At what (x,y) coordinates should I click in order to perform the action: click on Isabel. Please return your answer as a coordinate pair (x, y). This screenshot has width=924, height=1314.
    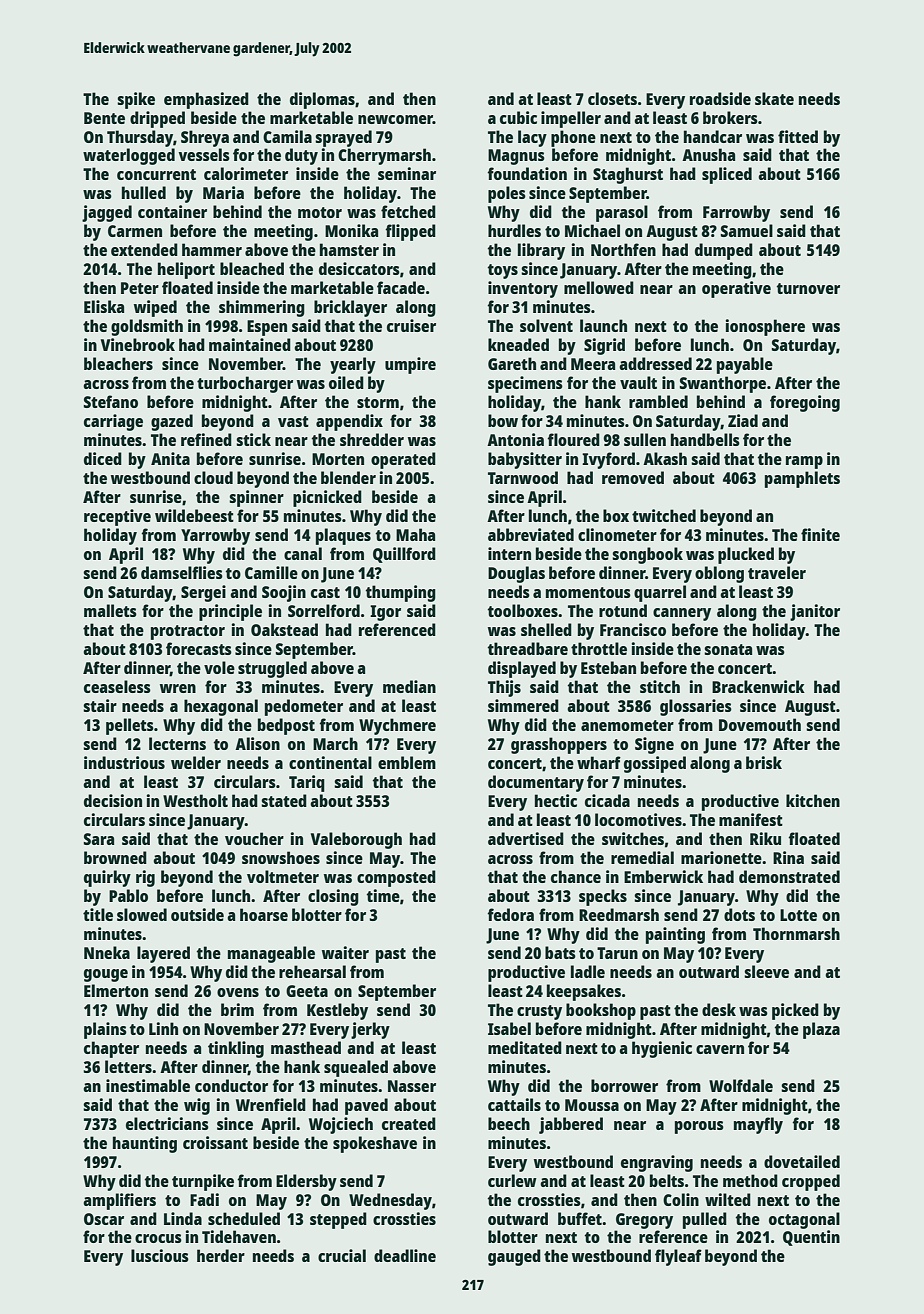
    Looking at the image, I should click on (509, 1028).
